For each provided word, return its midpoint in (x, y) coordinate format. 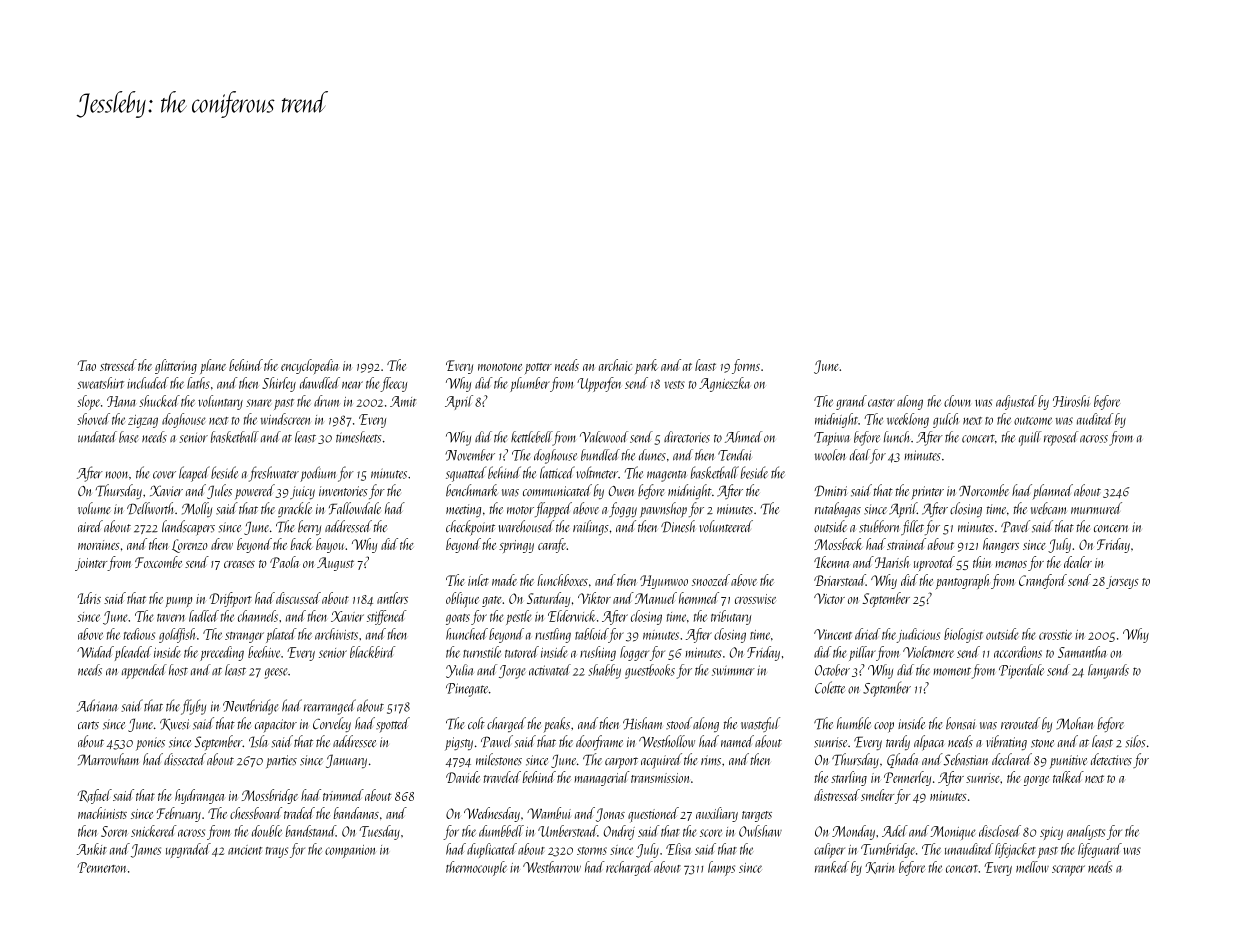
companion (350, 851)
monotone (500, 367)
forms (746, 366)
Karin (879, 868)
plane (213, 366)
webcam (1049, 508)
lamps (721, 868)
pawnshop (663, 510)
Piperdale (1021, 671)
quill (1030, 438)
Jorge (512, 672)
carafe (552, 545)
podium (318, 474)
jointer (91, 564)
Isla (258, 741)
